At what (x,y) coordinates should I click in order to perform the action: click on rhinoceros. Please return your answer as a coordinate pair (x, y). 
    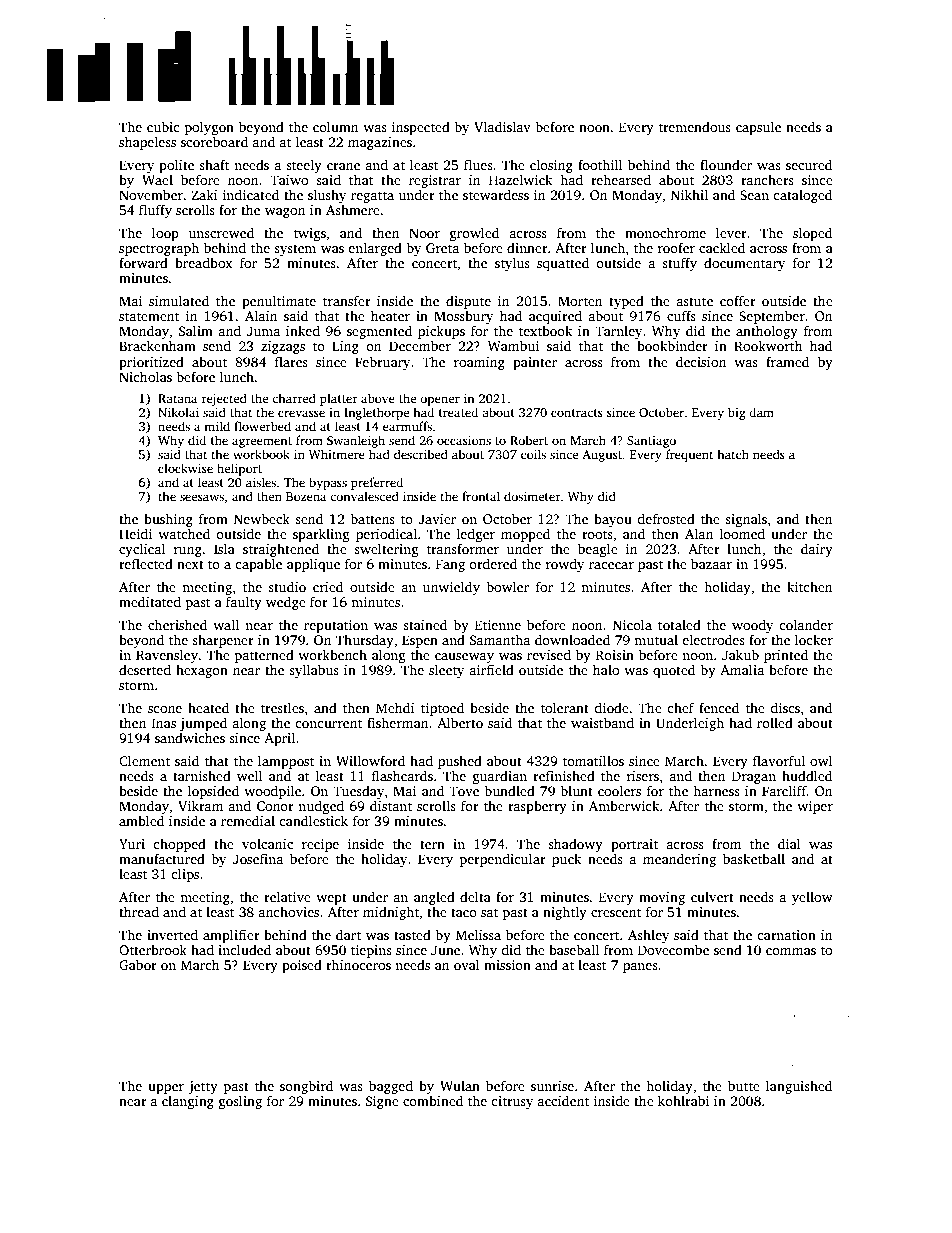
    Looking at the image, I should click on (358, 964).
